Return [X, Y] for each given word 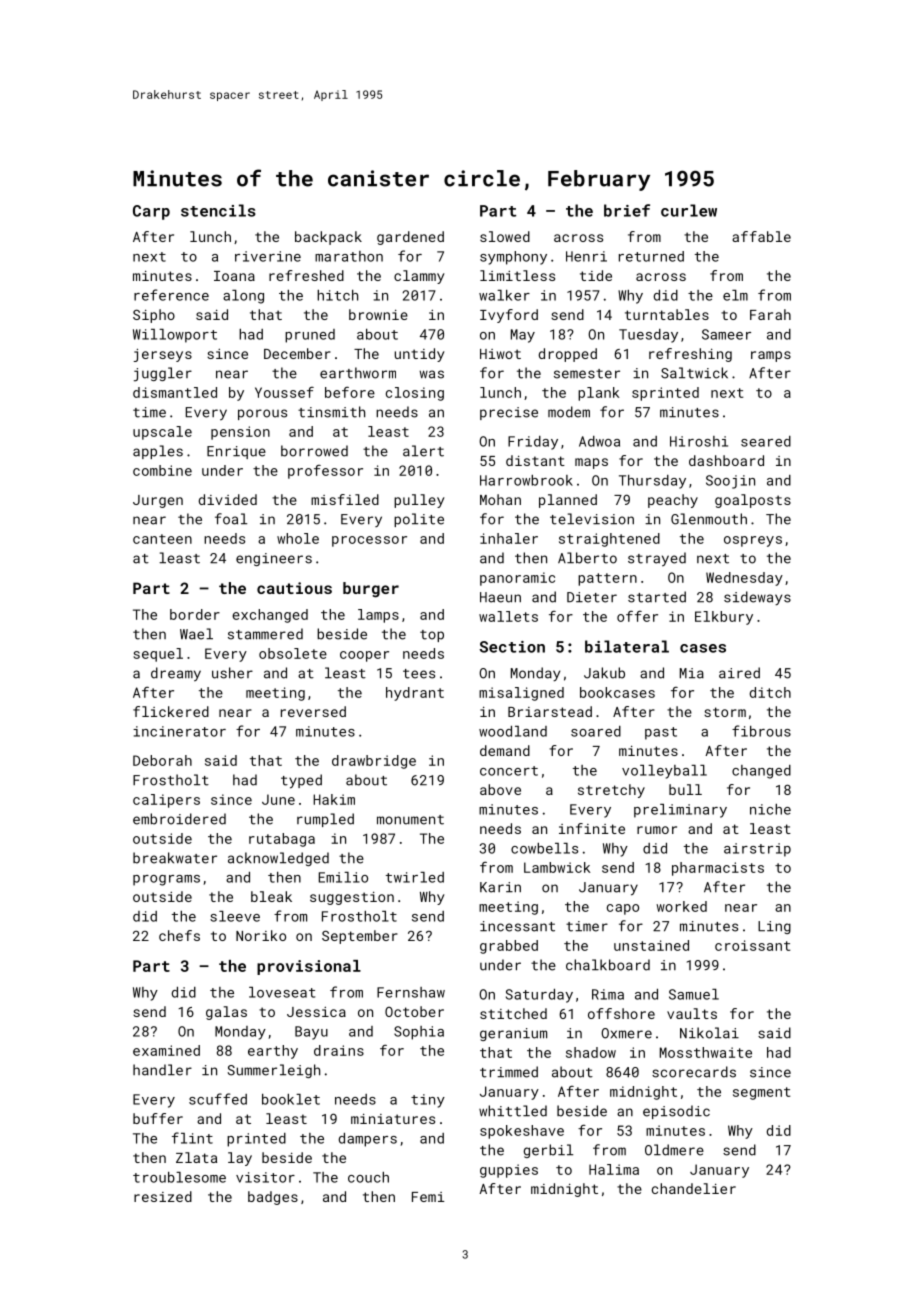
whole [298, 538]
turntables [667, 314]
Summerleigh [274, 1071]
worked [681, 906]
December [297, 353]
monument [410, 820]
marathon [349, 256]
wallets [508, 616]
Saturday [539, 996]
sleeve [235, 916]
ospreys [753, 541]
